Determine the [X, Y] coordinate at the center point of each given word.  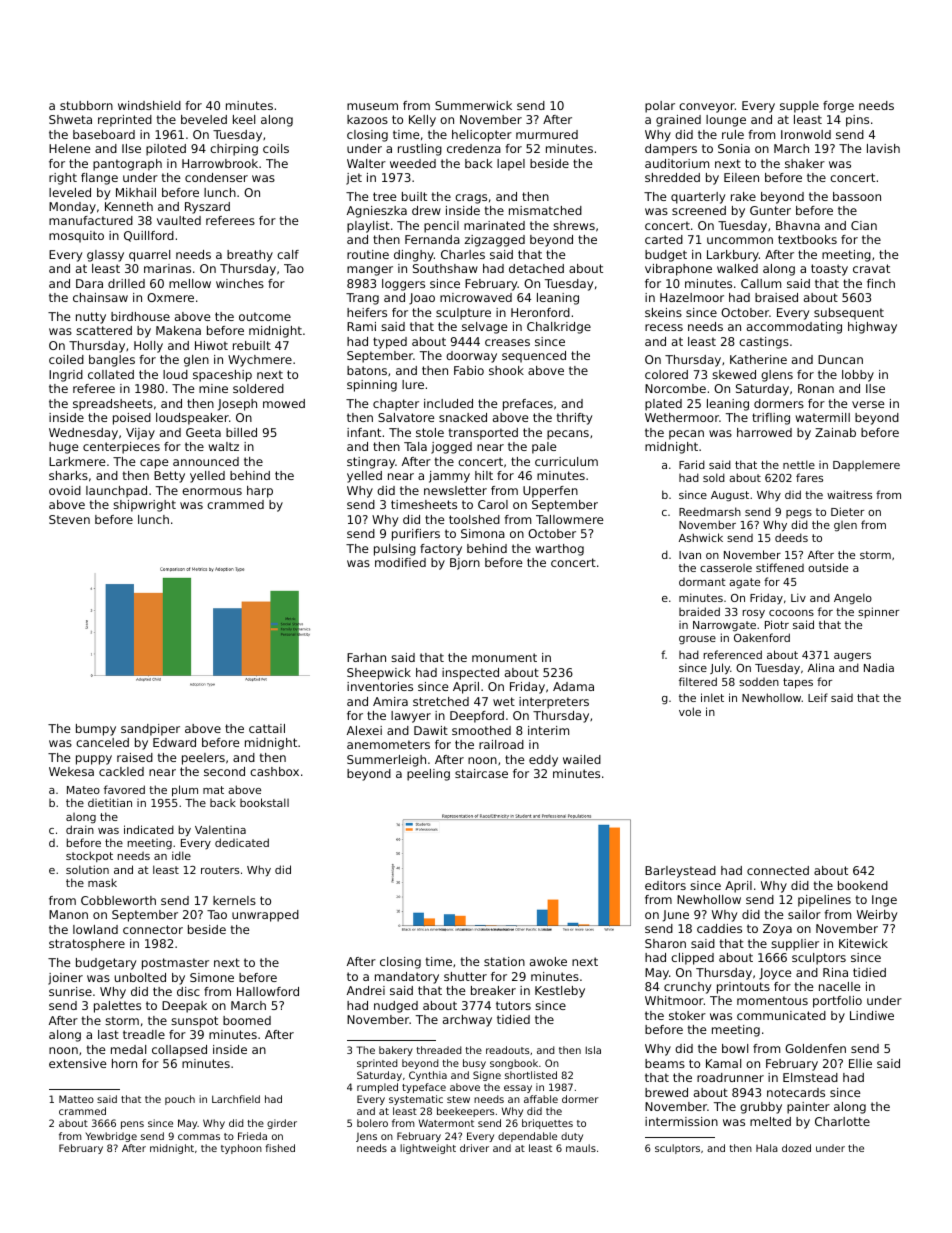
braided [699, 611]
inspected [470, 674]
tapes [798, 683]
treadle [144, 1034]
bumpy [96, 730]
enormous [212, 491]
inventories [380, 686]
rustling [420, 150]
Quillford [149, 236]
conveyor [707, 108]
